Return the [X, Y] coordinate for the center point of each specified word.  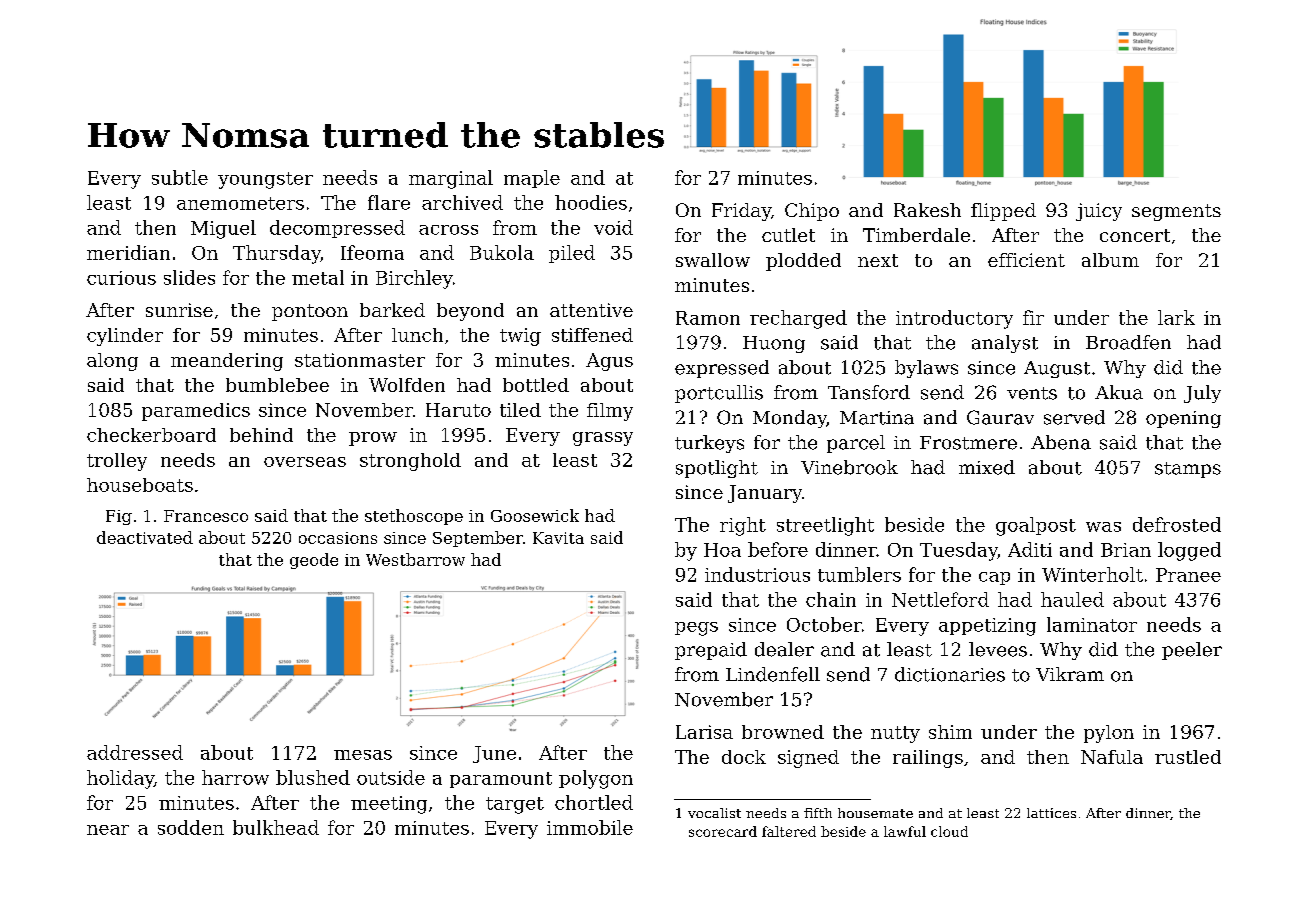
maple [532, 179]
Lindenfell [773, 674]
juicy [1099, 212]
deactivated [145, 537]
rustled [1188, 757]
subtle [180, 177]
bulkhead [276, 827]
